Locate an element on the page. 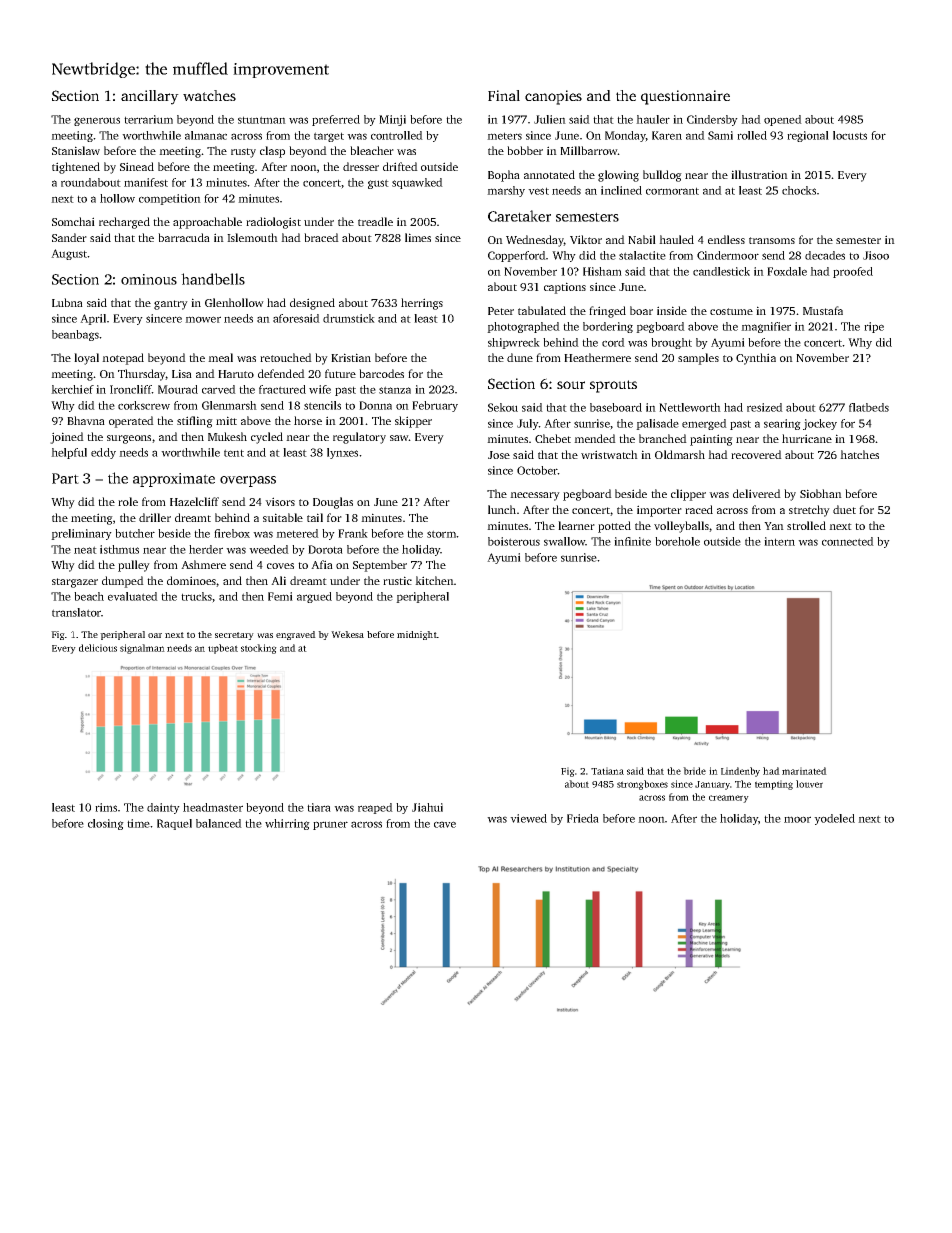 The image size is (952, 1233). corkscrew is located at coordinates (144, 405).
